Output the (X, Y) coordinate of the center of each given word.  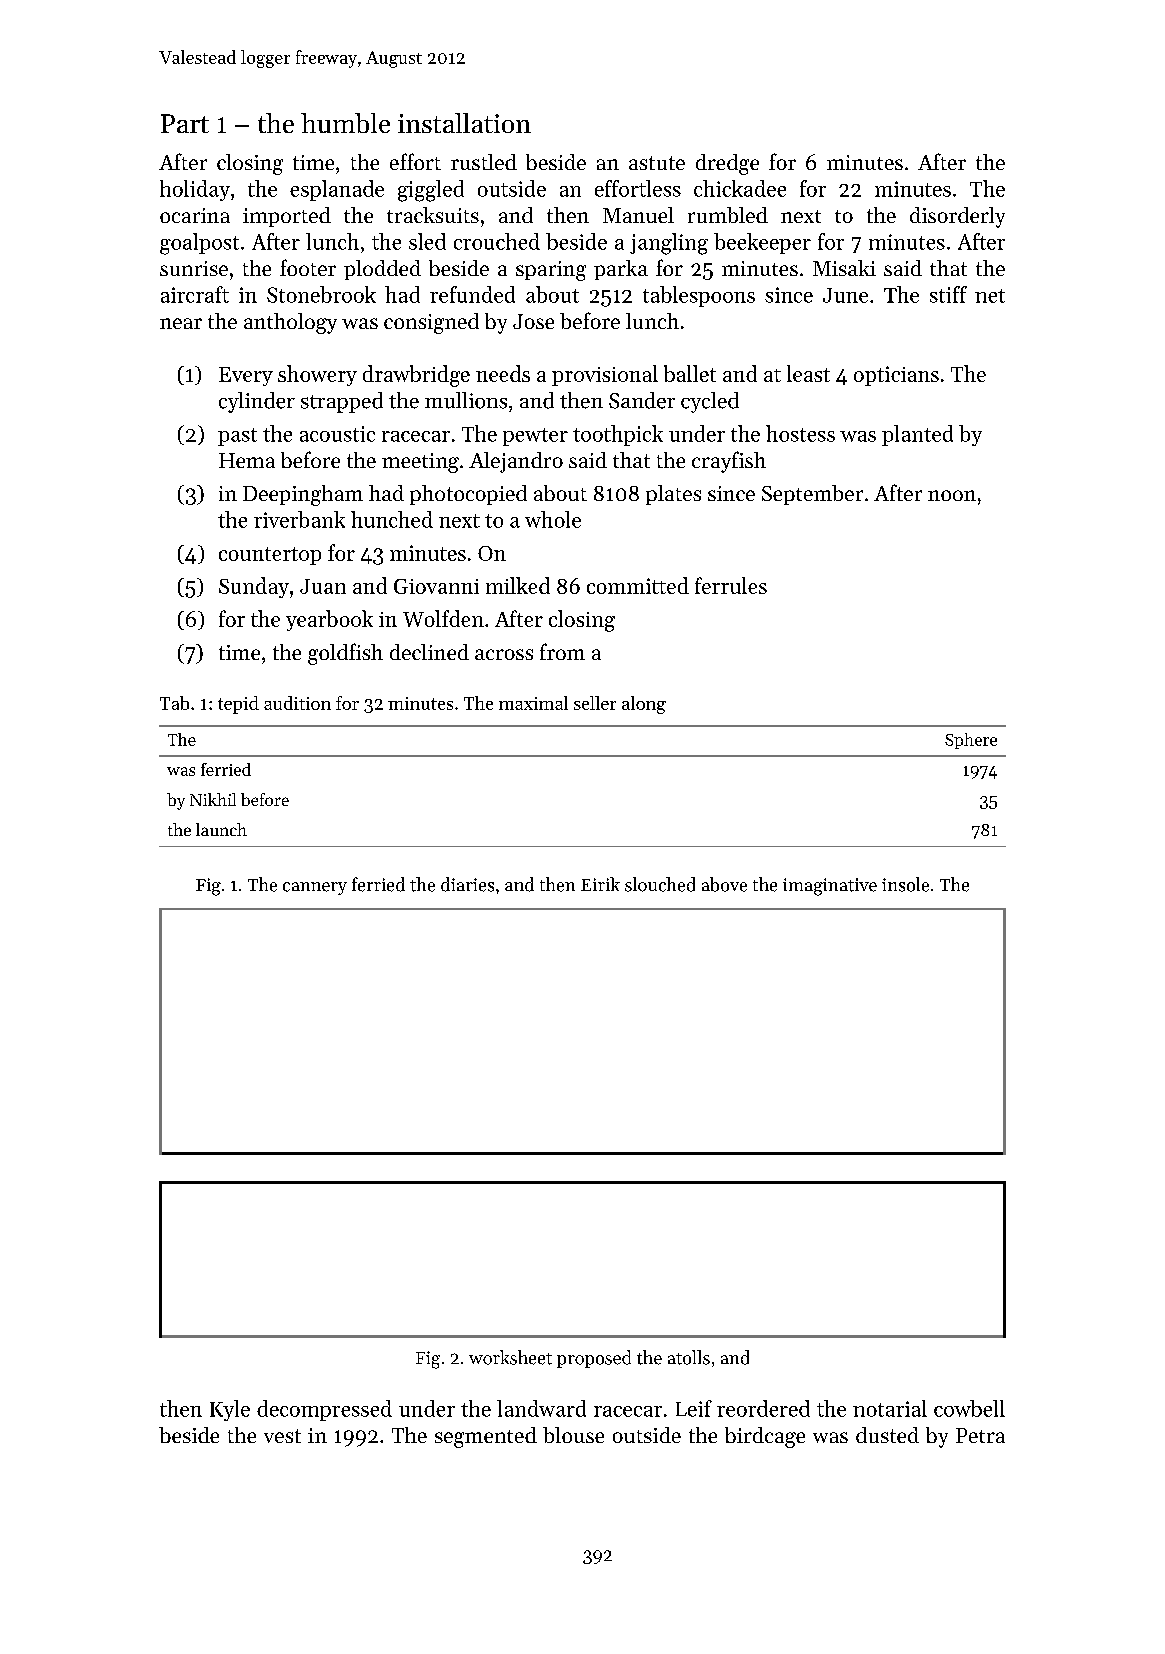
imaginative (830, 887)
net (990, 296)
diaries (467, 884)
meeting (420, 463)
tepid (238, 705)
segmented (486, 1437)
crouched (497, 241)
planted (917, 435)
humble (345, 123)
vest (282, 1436)
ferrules (731, 585)
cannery (315, 888)
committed (638, 585)
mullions (466, 400)
